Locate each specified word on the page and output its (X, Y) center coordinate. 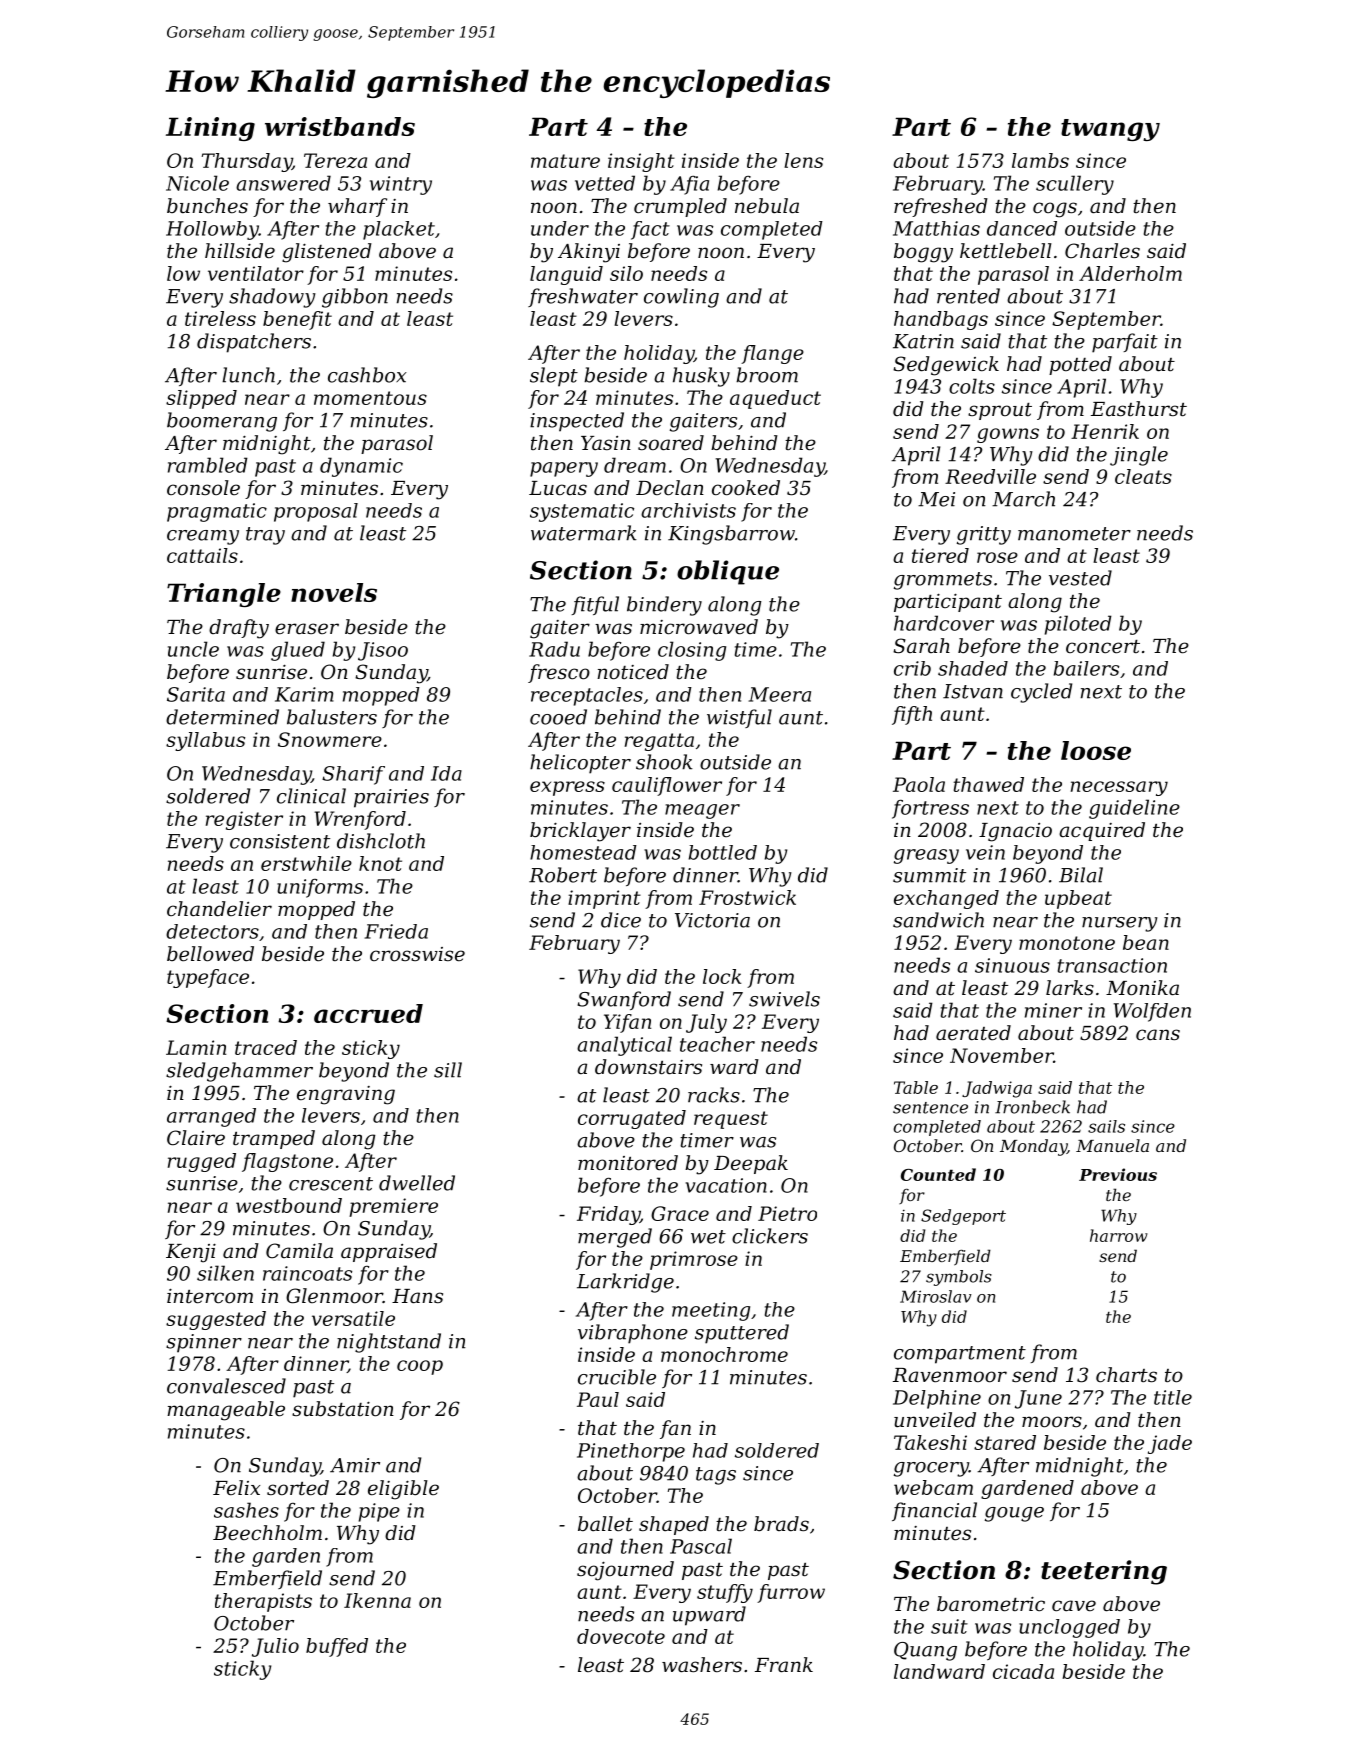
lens (803, 160)
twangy (1110, 130)
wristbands (340, 126)
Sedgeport (963, 1217)
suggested (216, 1320)
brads (781, 1524)
